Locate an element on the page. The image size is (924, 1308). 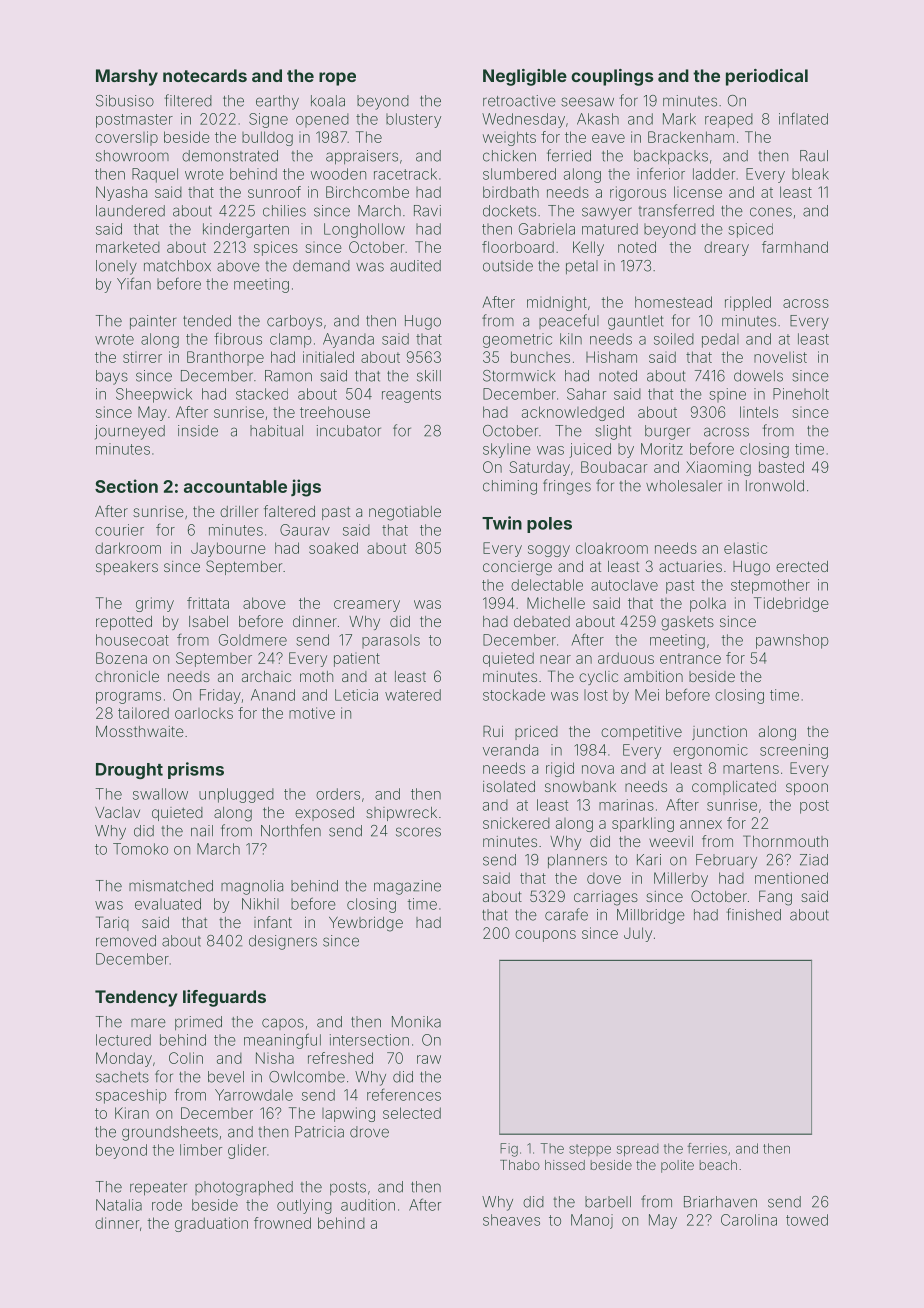
Pineholt is located at coordinates (801, 394).
